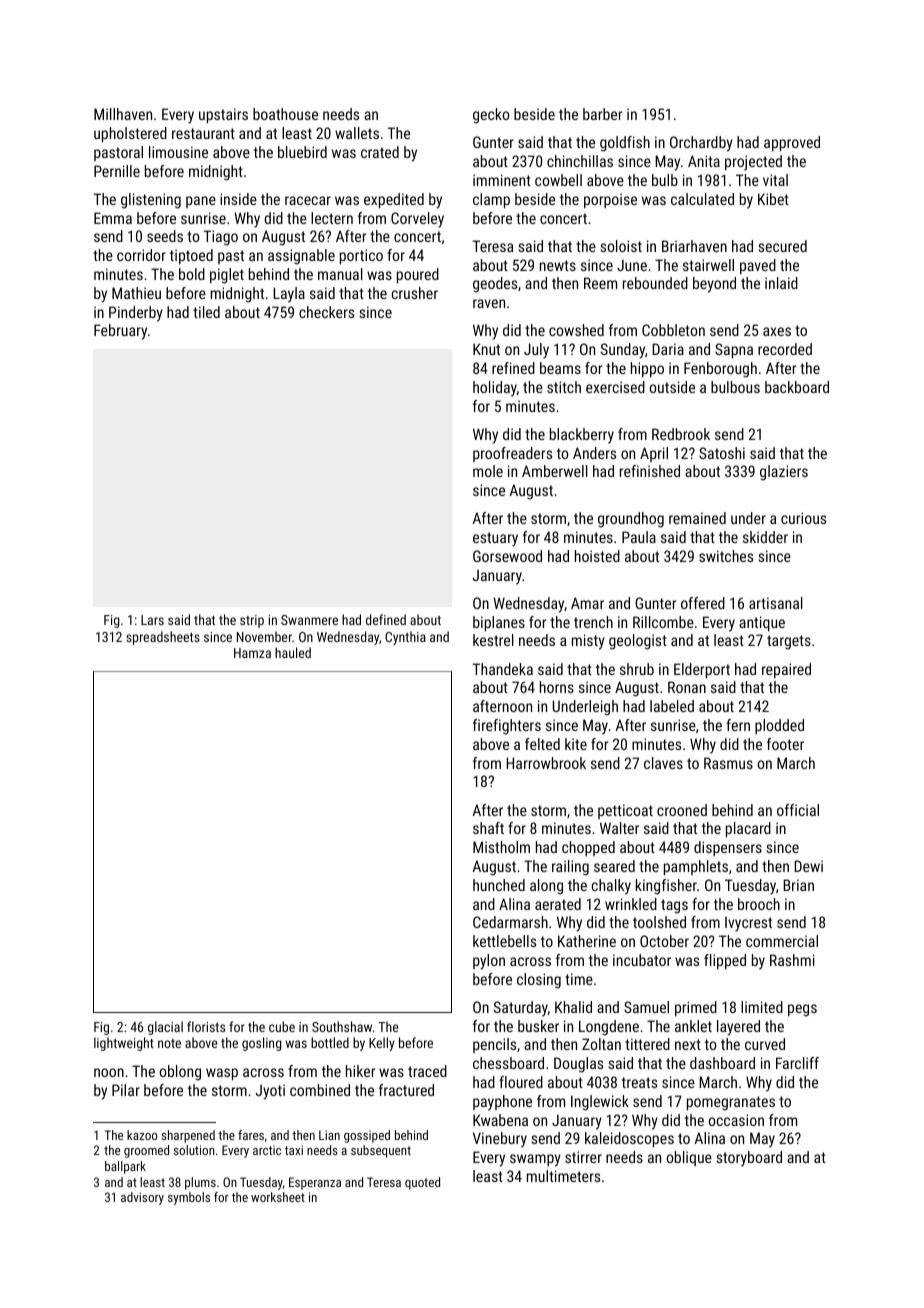  What do you see at coordinates (278, 1197) in the image?
I see `worksheet` at bounding box center [278, 1197].
